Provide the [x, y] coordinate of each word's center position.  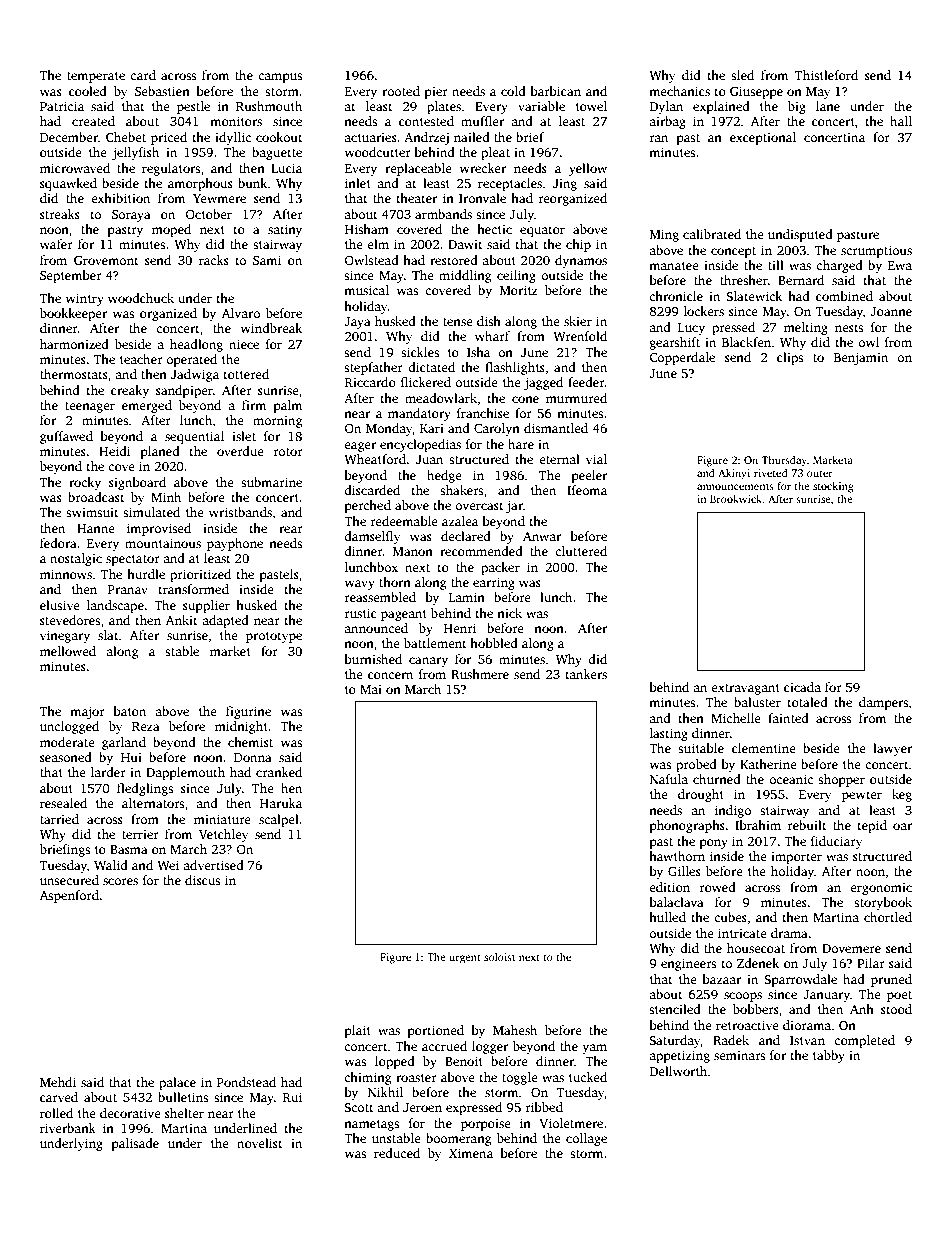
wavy [360, 585]
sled [742, 75]
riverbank [68, 1128]
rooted [401, 91]
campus [280, 78]
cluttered [581, 551]
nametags [371, 1125]
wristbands [240, 512]
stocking [833, 487]
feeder [586, 382]
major [87, 712]
